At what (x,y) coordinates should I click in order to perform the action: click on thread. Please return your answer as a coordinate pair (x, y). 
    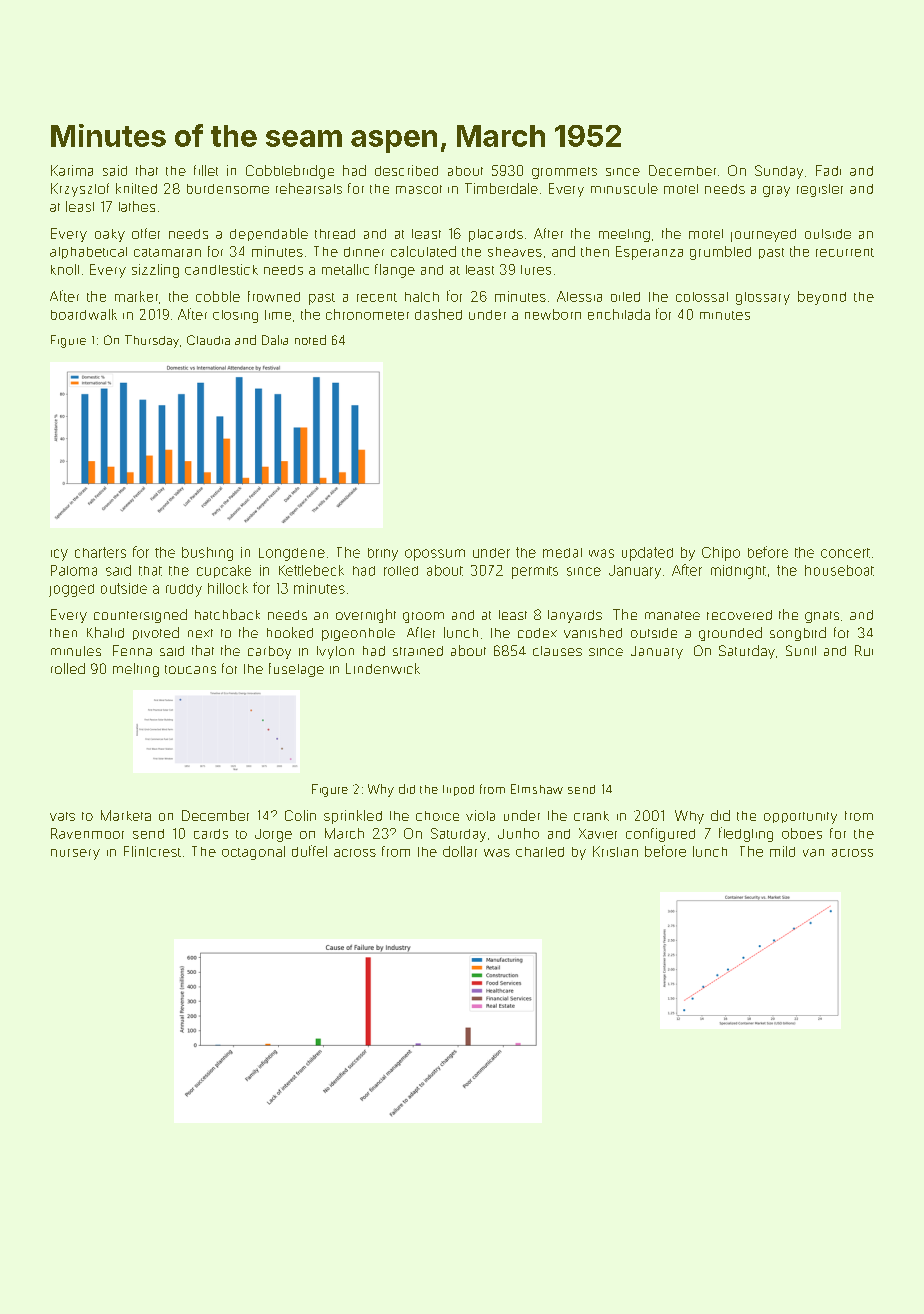
    Looking at the image, I should click on (335, 234).
